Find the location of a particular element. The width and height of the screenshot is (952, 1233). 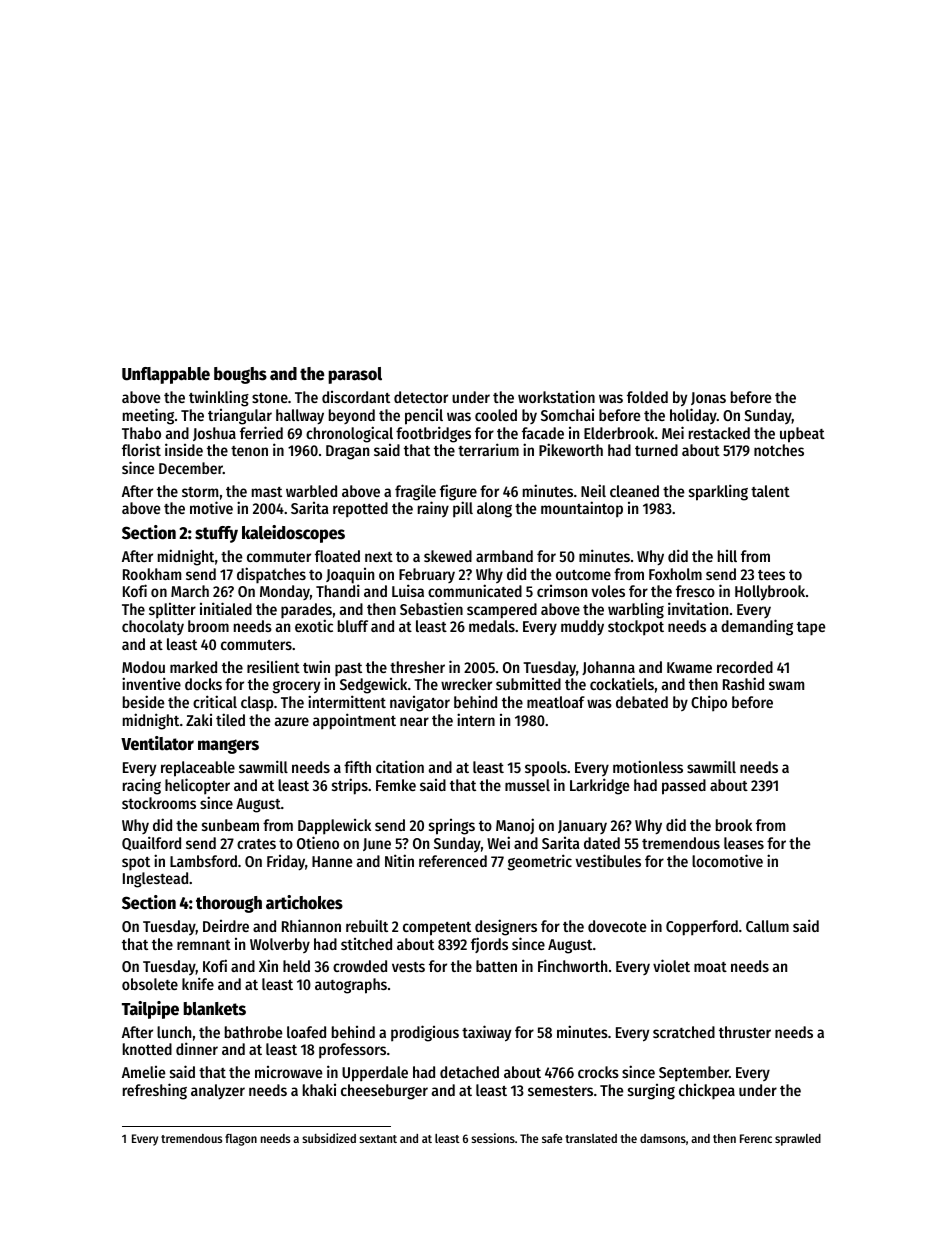

refreshing is located at coordinates (155, 1091).
